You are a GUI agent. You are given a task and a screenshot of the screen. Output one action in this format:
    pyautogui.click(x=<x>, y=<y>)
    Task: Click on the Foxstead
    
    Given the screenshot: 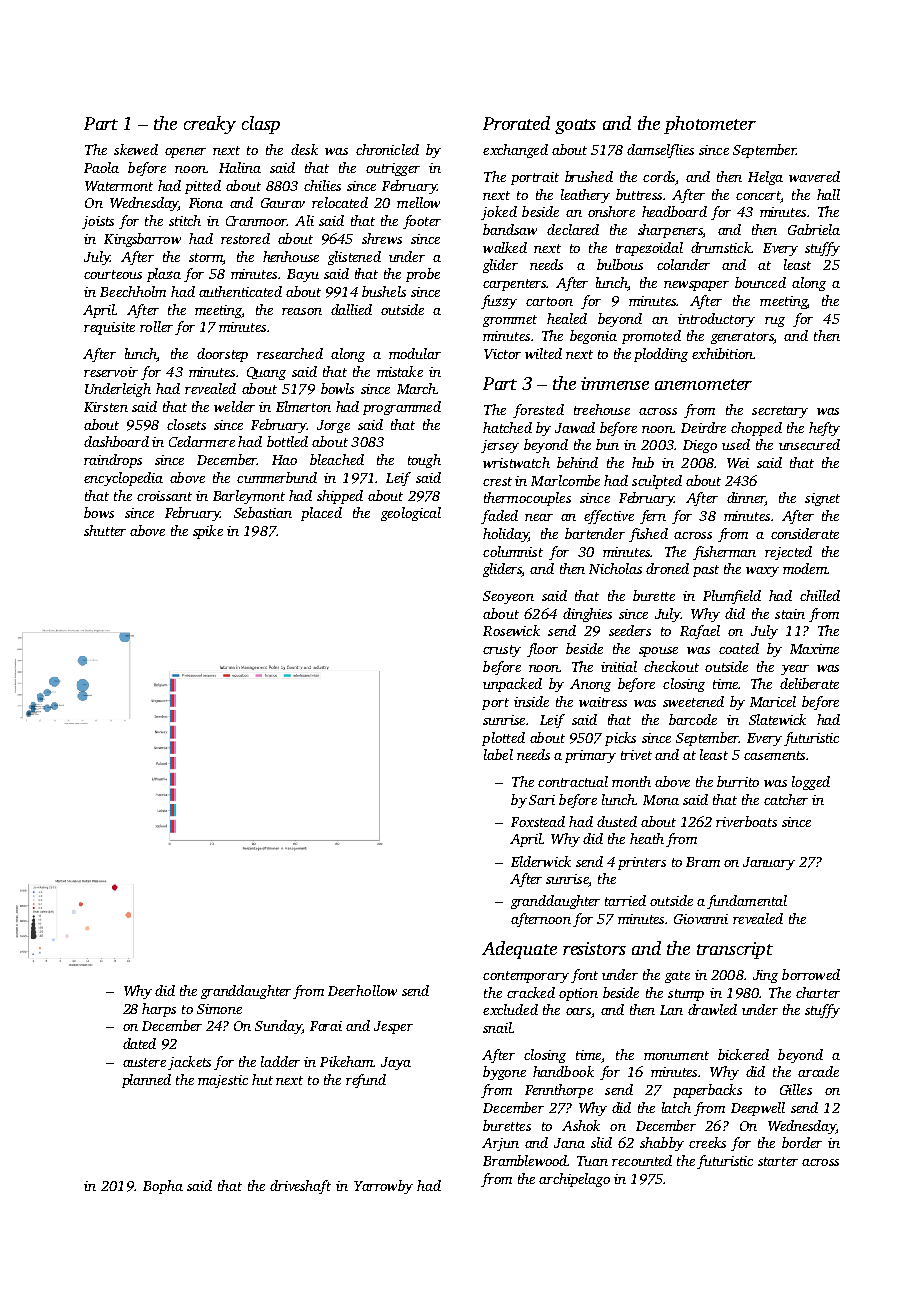 What is the action you would take?
    pyautogui.click(x=538, y=821)
